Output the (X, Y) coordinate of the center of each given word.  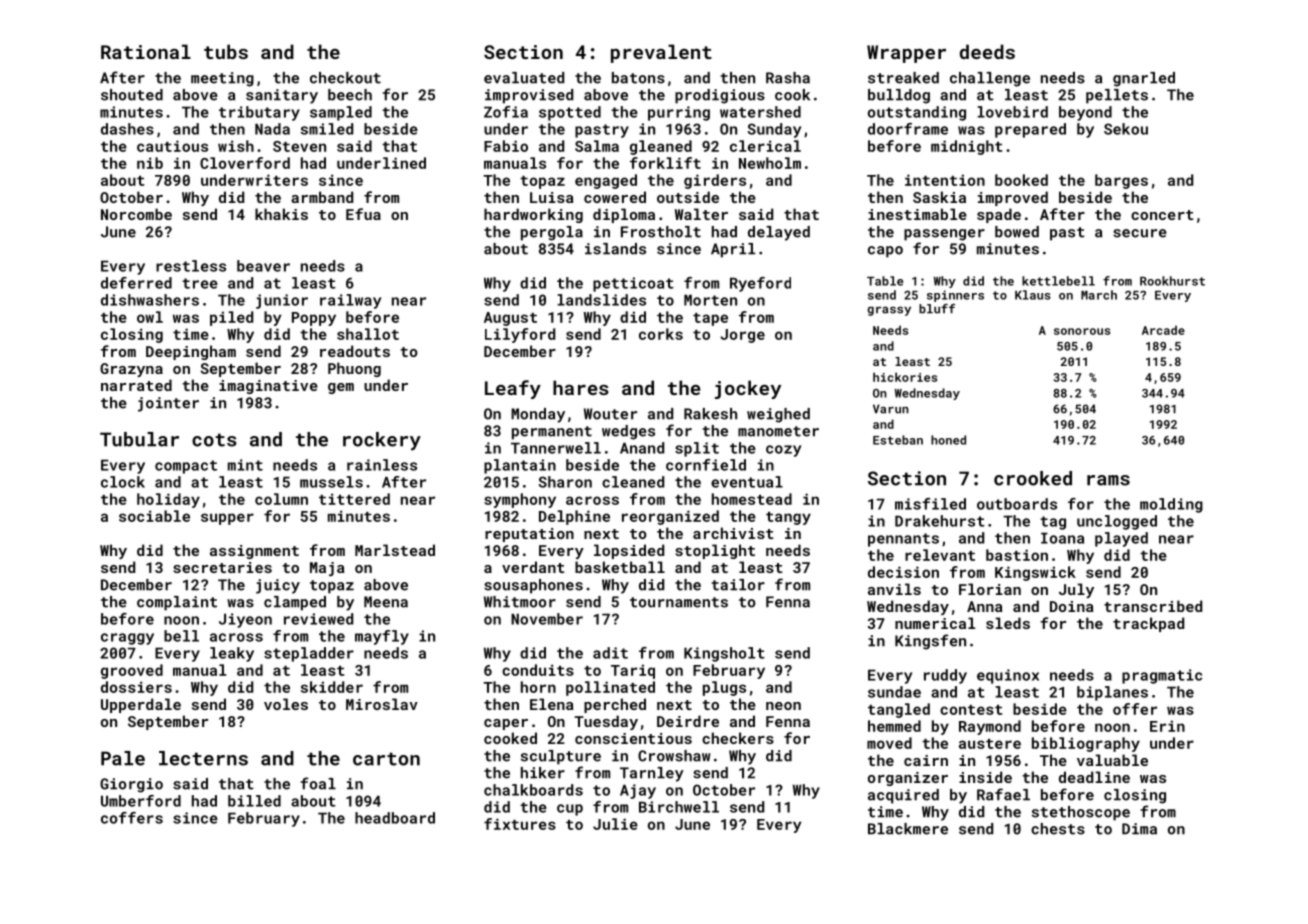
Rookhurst (1172, 281)
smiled (327, 129)
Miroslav (382, 704)
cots (214, 440)
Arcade (1163, 330)
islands (615, 249)
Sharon (565, 482)
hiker (543, 773)
